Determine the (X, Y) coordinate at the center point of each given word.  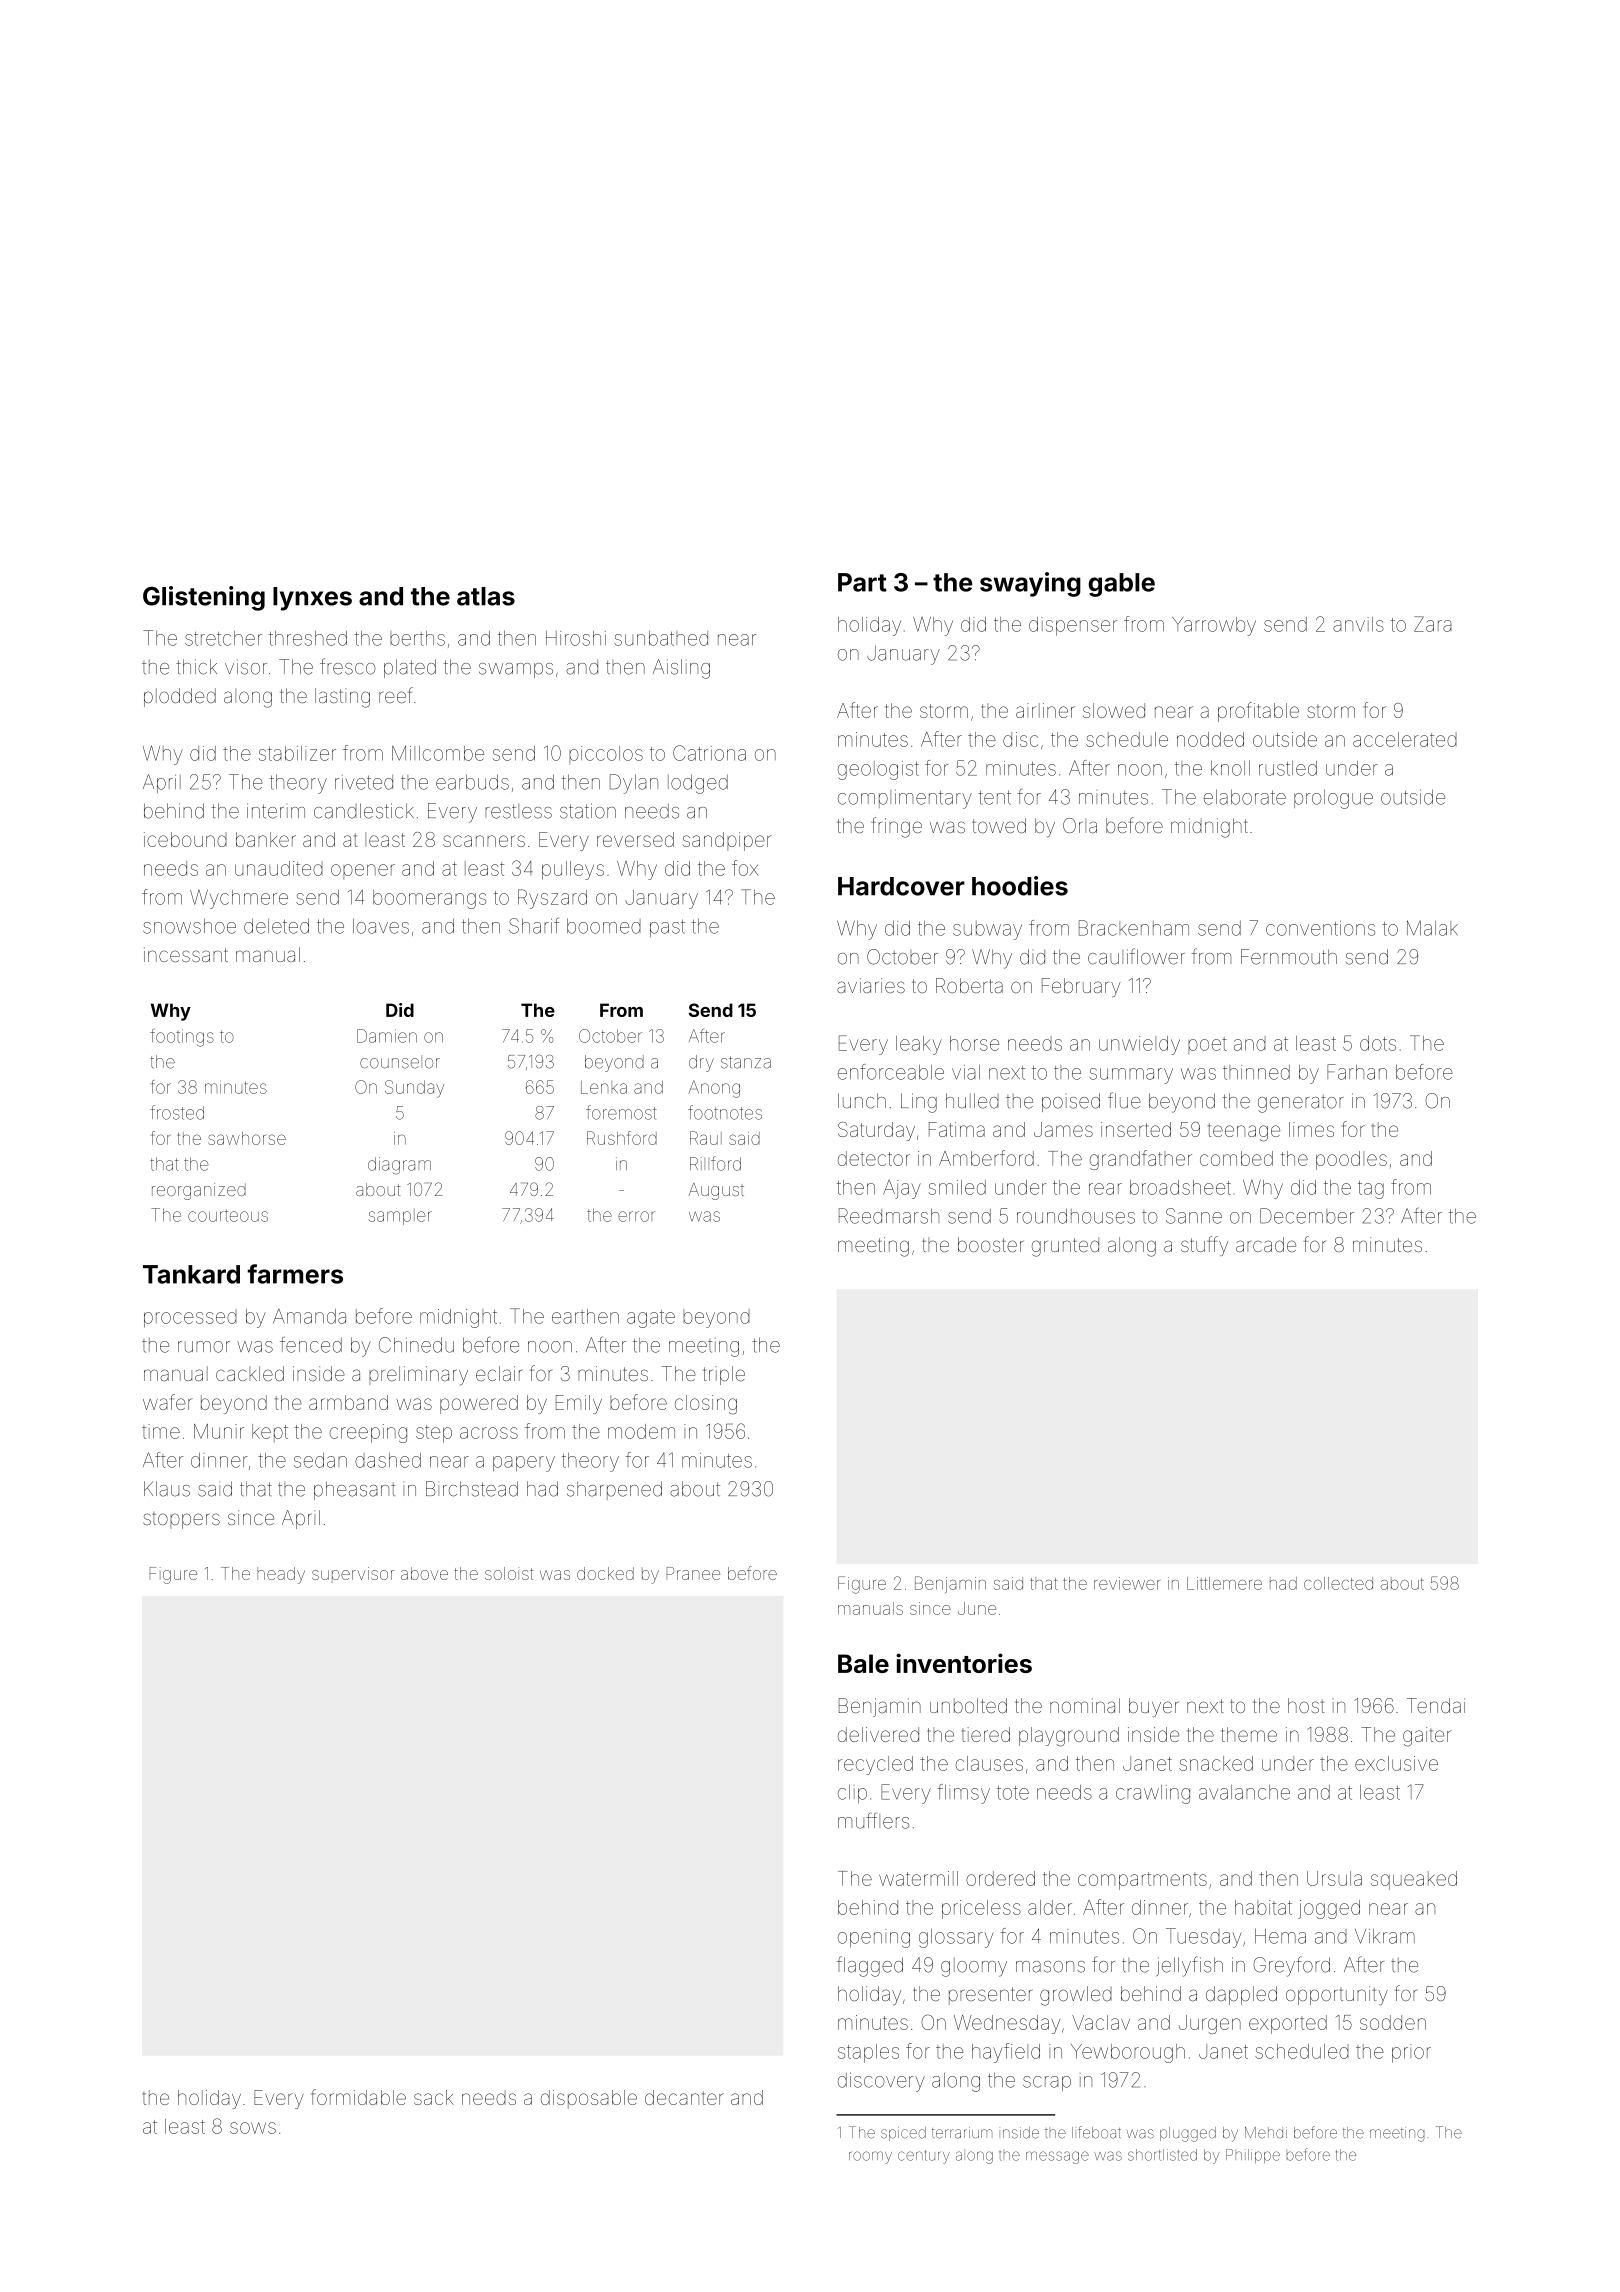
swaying (1030, 584)
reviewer (1127, 1583)
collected (1338, 1583)
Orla (1080, 825)
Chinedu (416, 1345)
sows (253, 2128)
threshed (308, 638)
